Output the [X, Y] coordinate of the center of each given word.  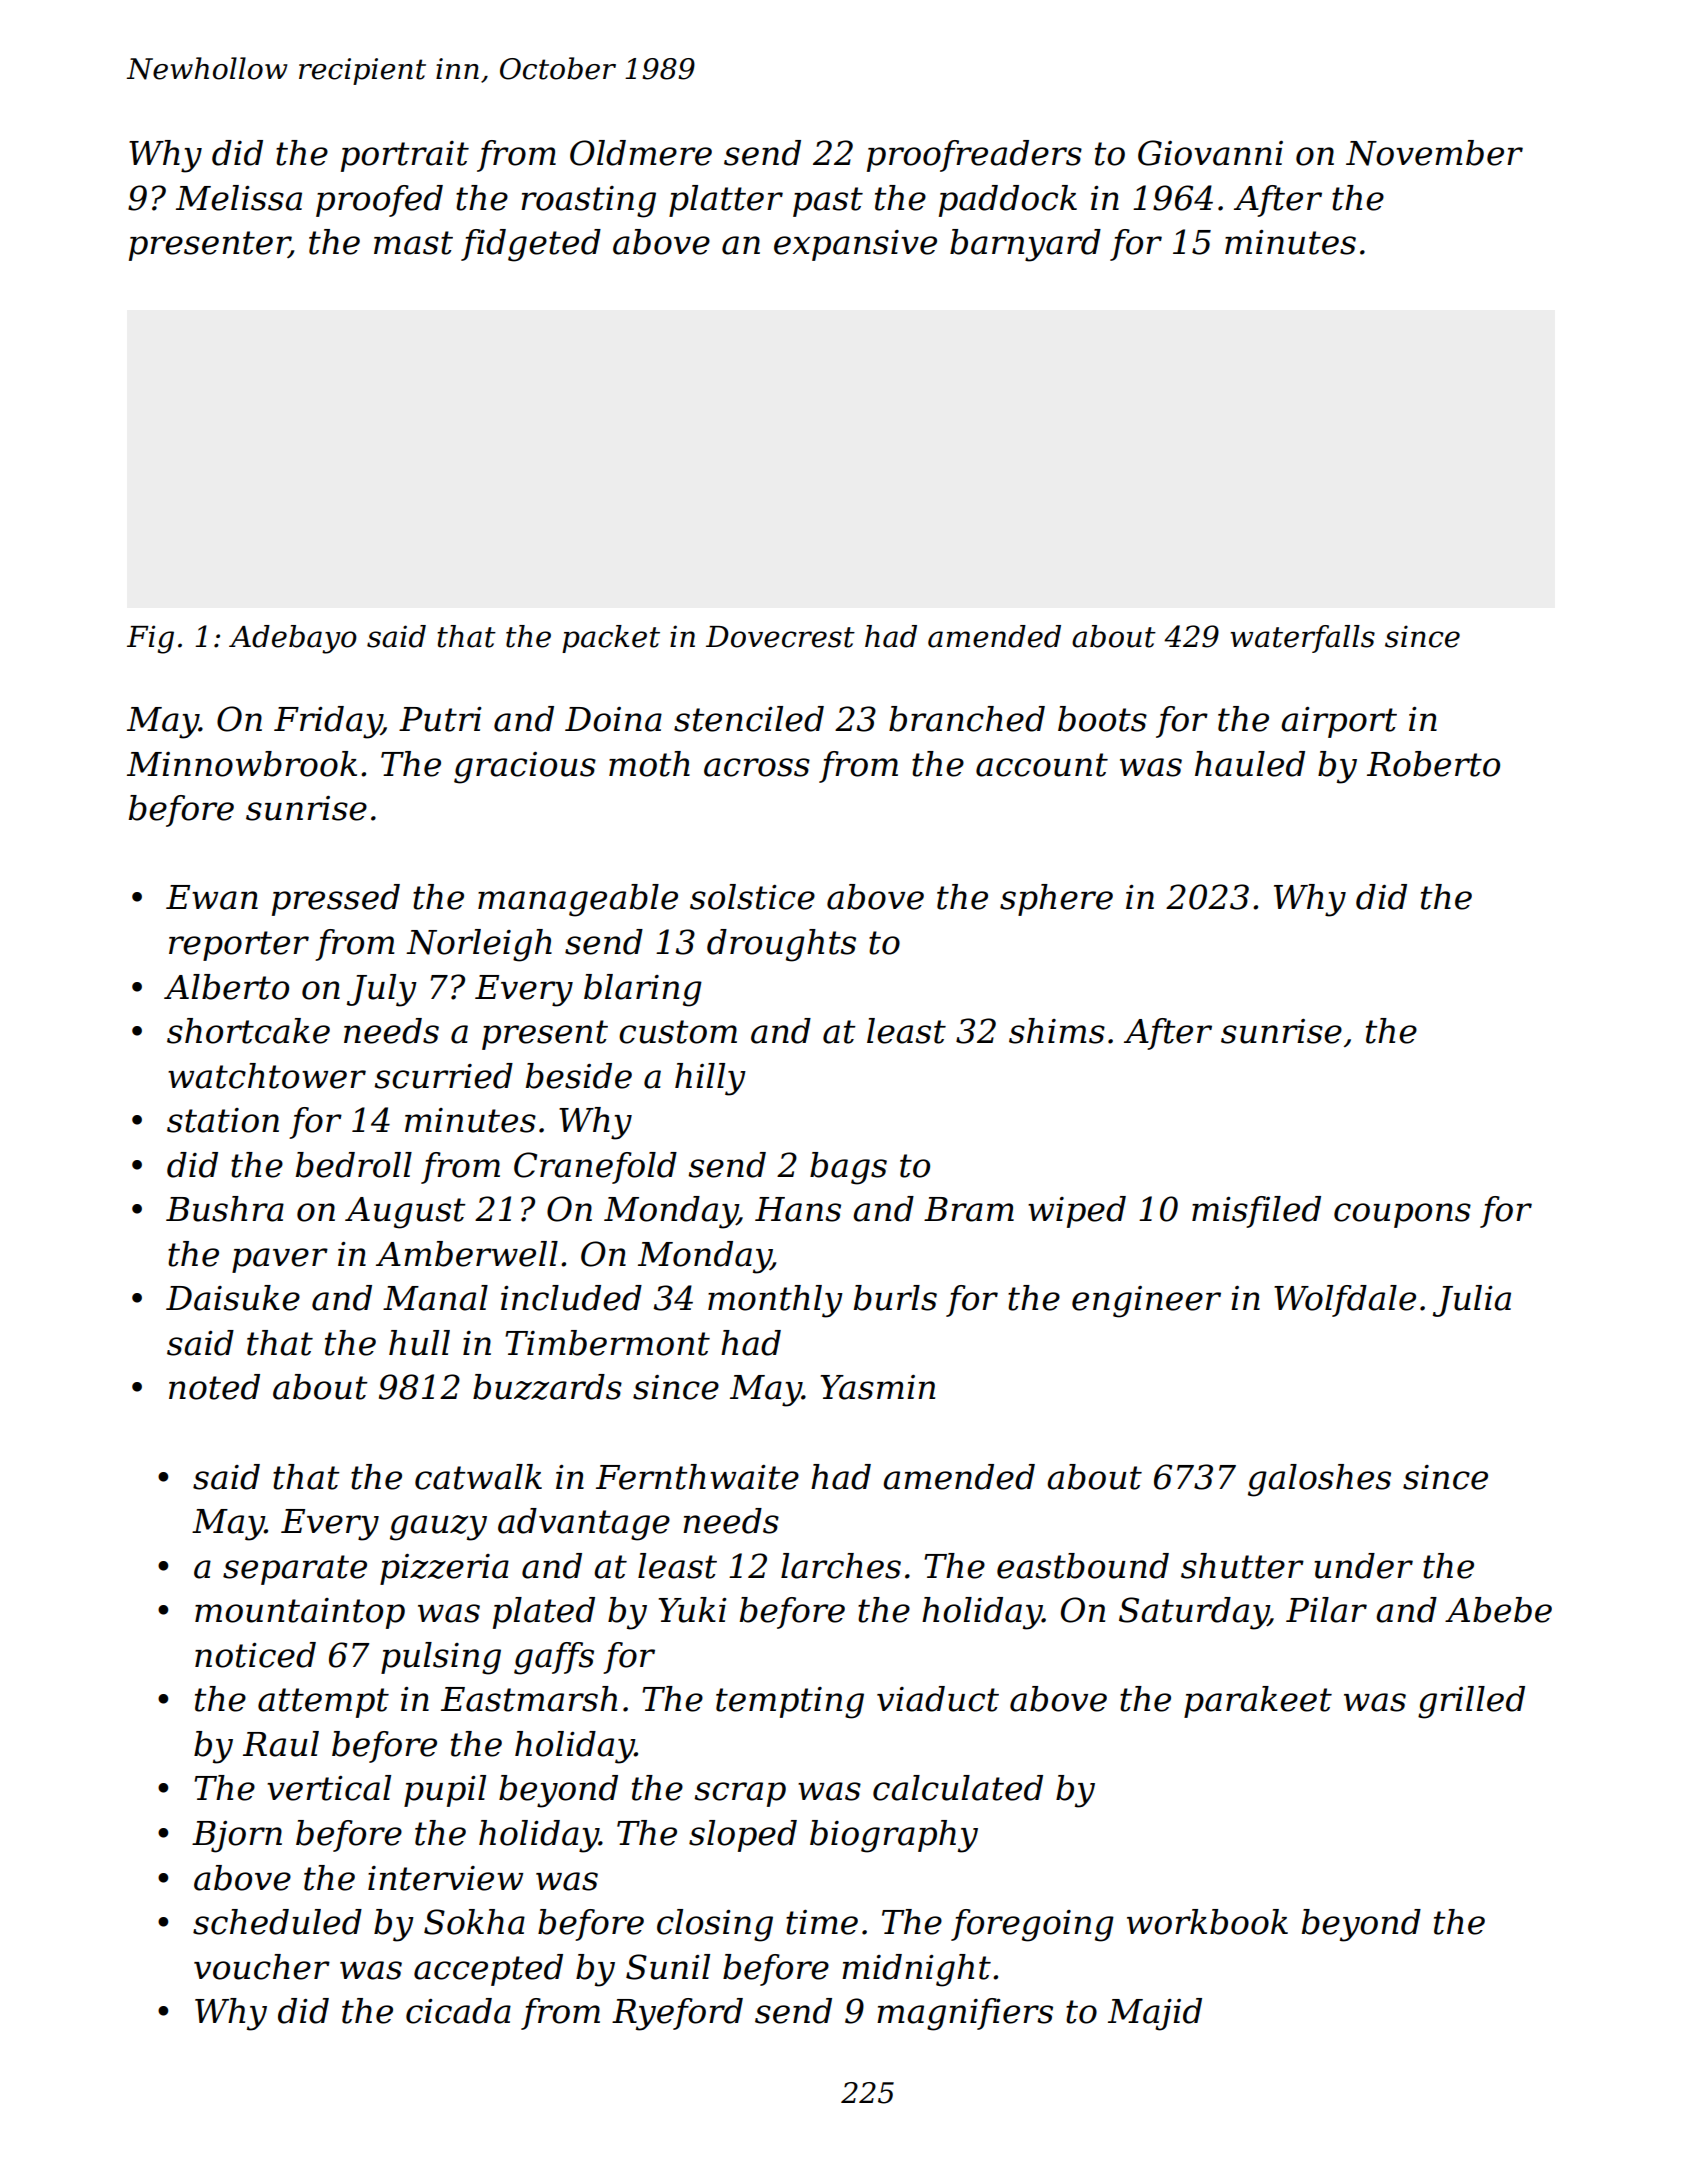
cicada [458, 2011]
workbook [1207, 1922]
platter [726, 201]
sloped [743, 1836]
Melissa [239, 198]
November [1434, 153]
